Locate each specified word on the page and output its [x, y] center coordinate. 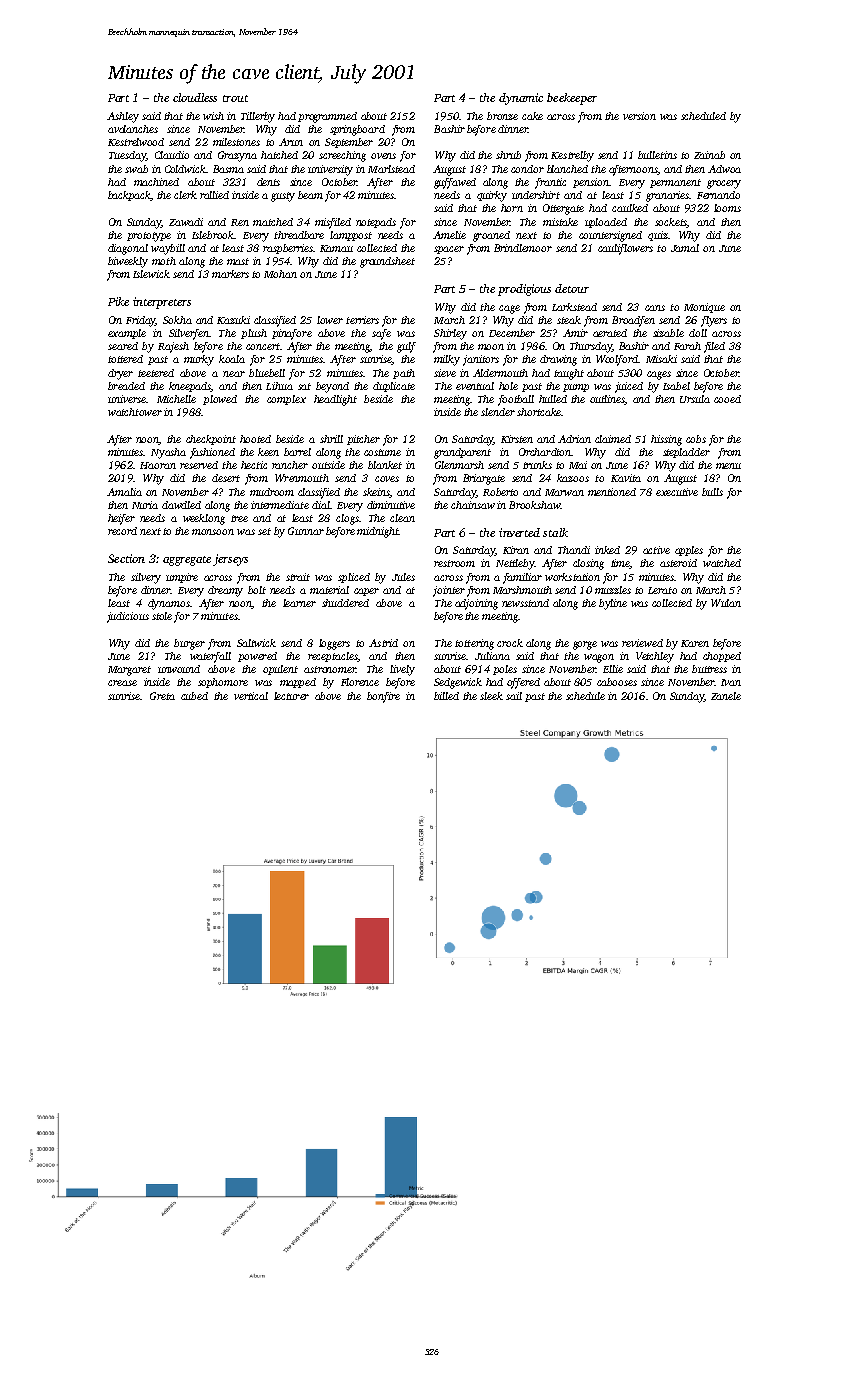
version [639, 116]
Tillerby [258, 117]
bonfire [383, 697]
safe [381, 334]
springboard [357, 130]
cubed [194, 696]
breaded [126, 386]
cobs [696, 439]
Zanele [726, 696]
